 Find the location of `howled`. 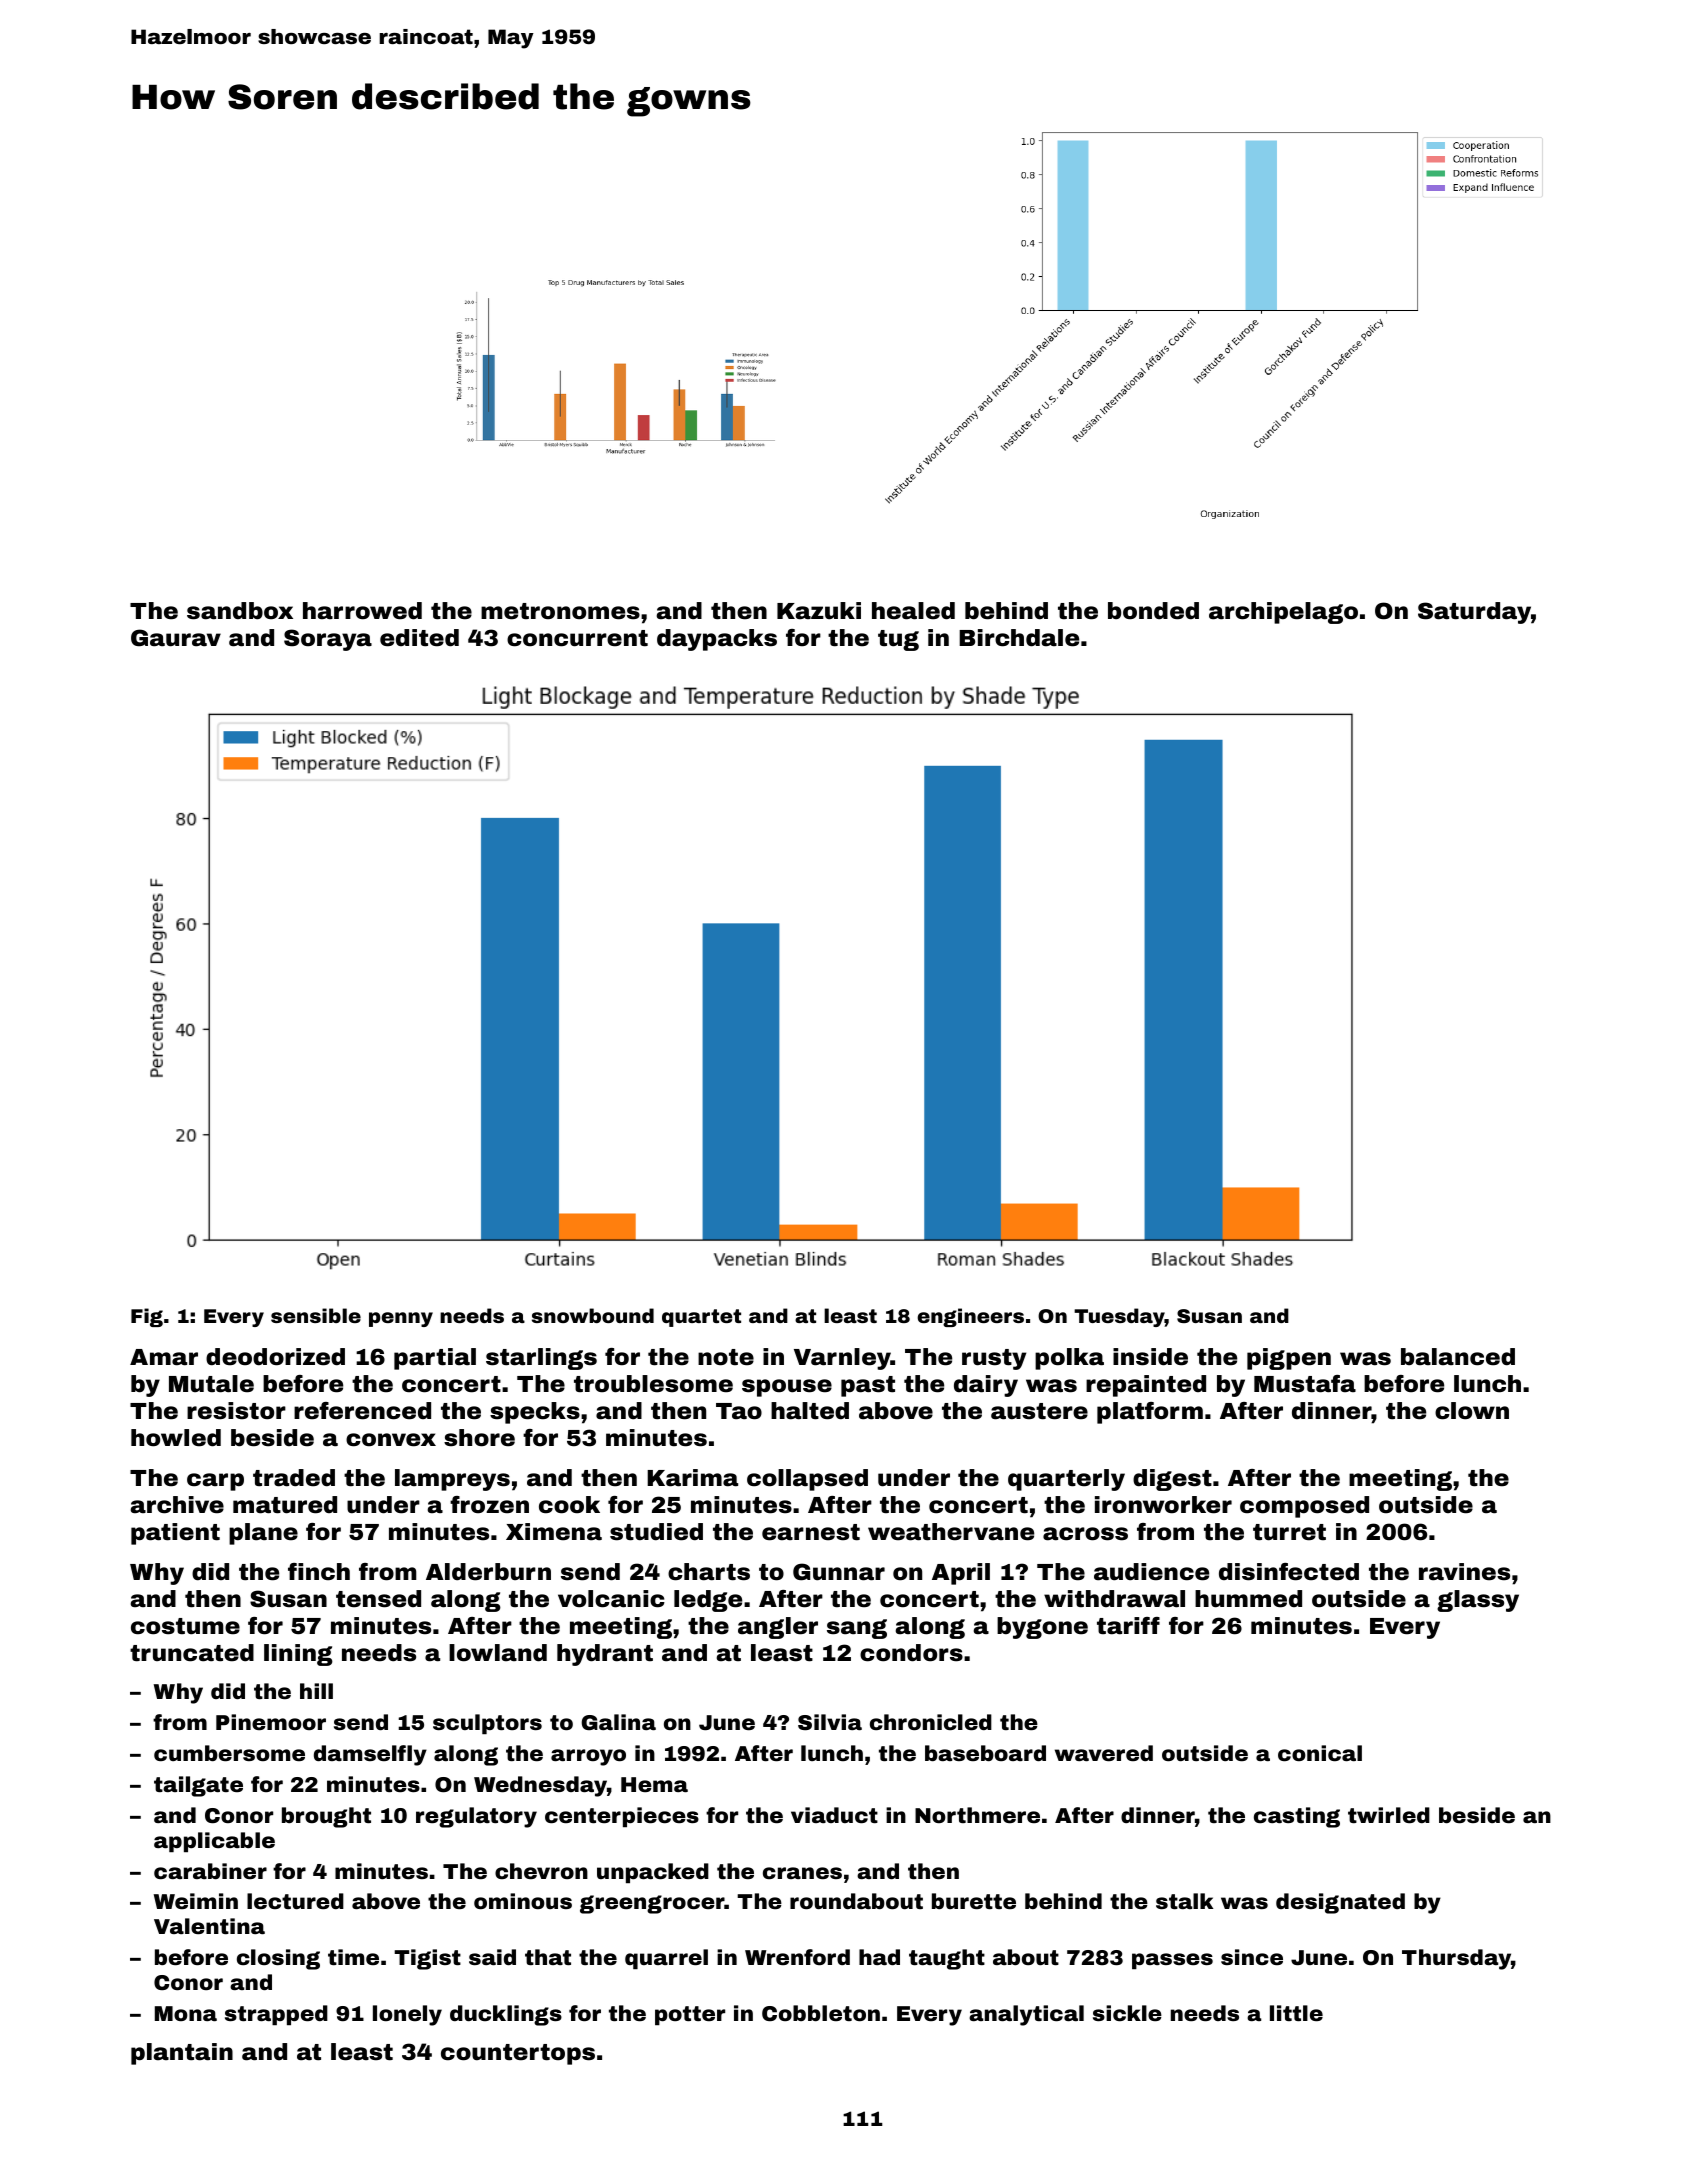

howled is located at coordinates (176, 1438).
